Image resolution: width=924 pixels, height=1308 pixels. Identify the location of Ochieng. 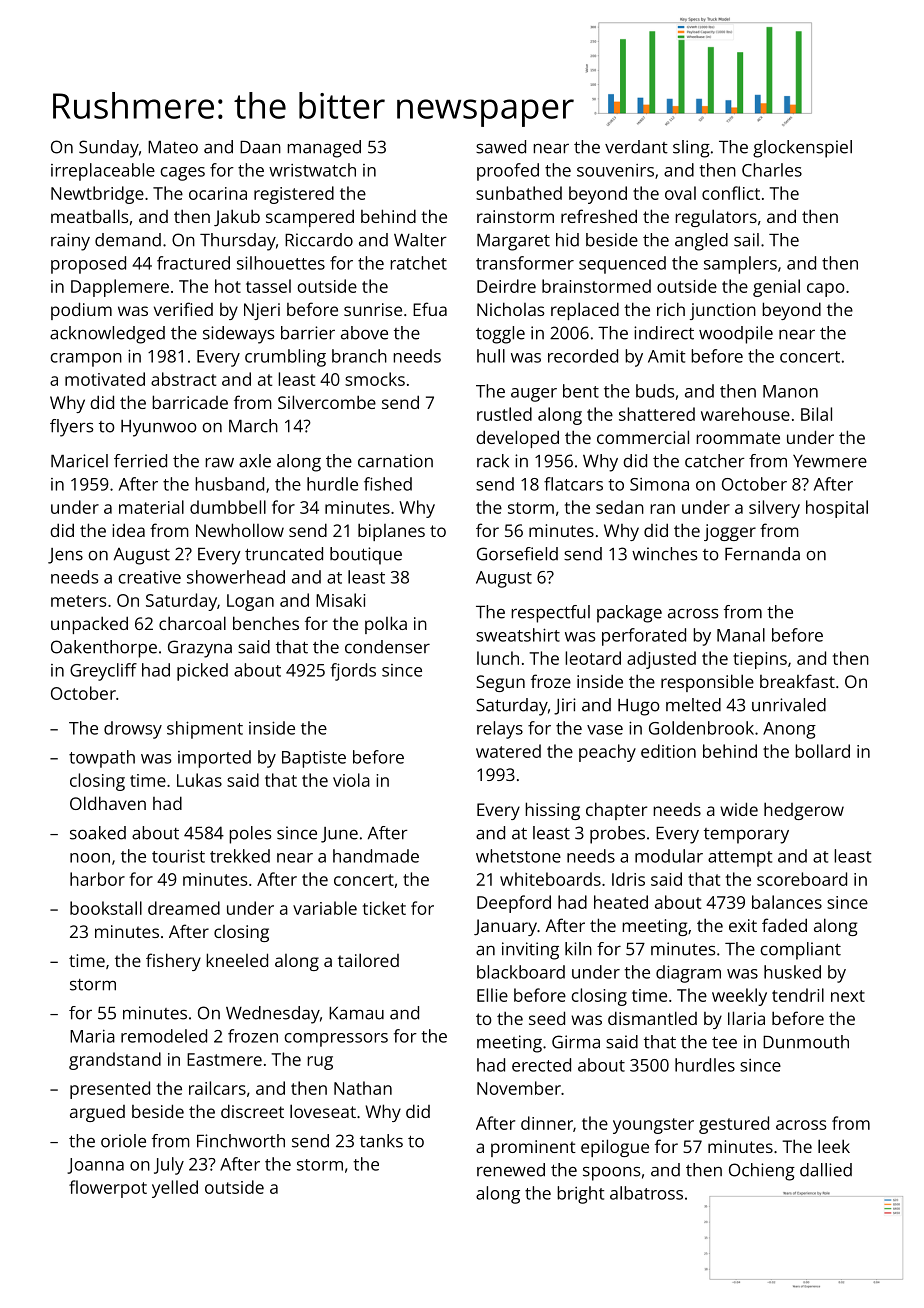
(762, 1172).
